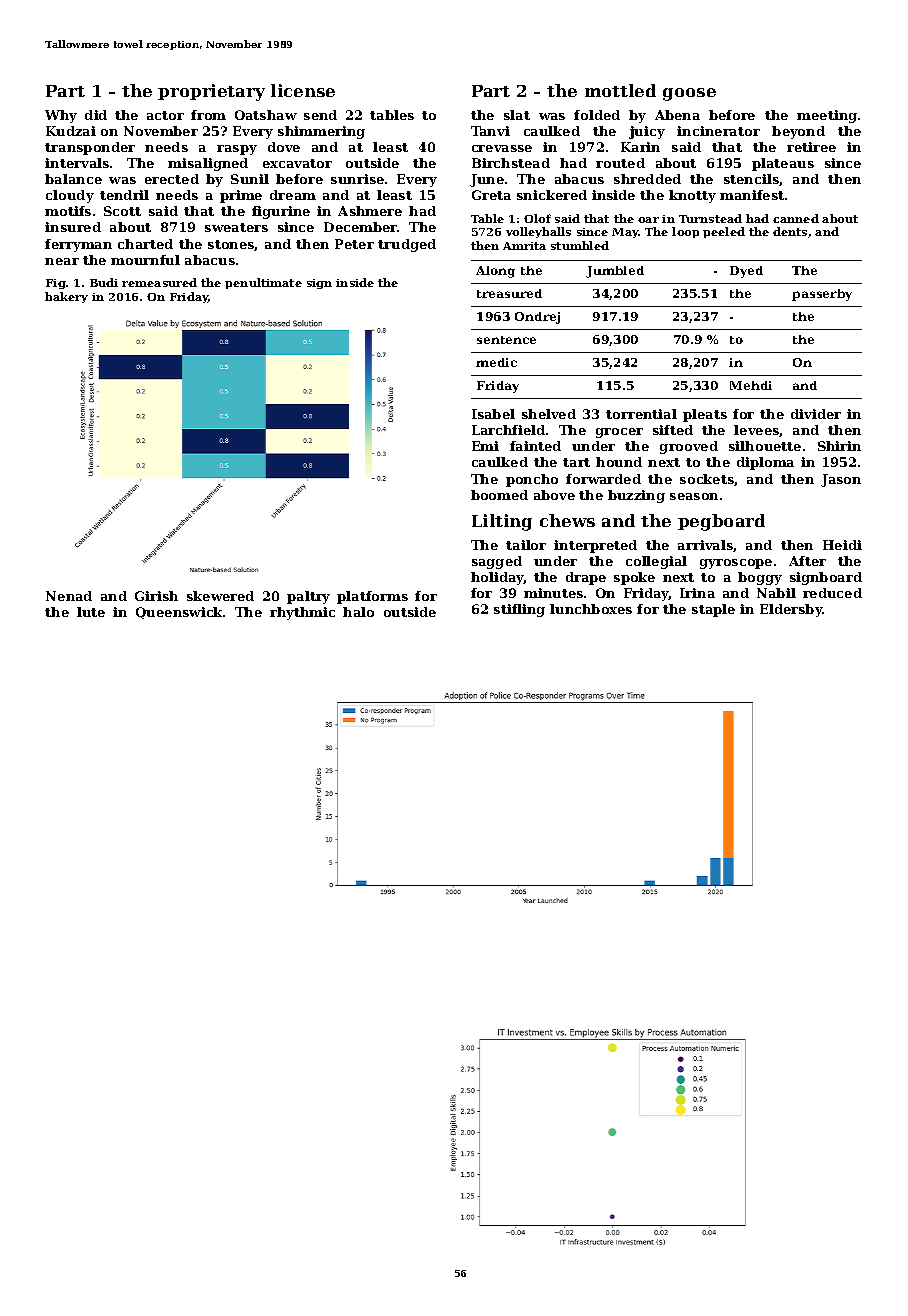 This image has height=1316, width=908. Describe the element at coordinates (816, 414) in the image. I see `divider` at that location.
